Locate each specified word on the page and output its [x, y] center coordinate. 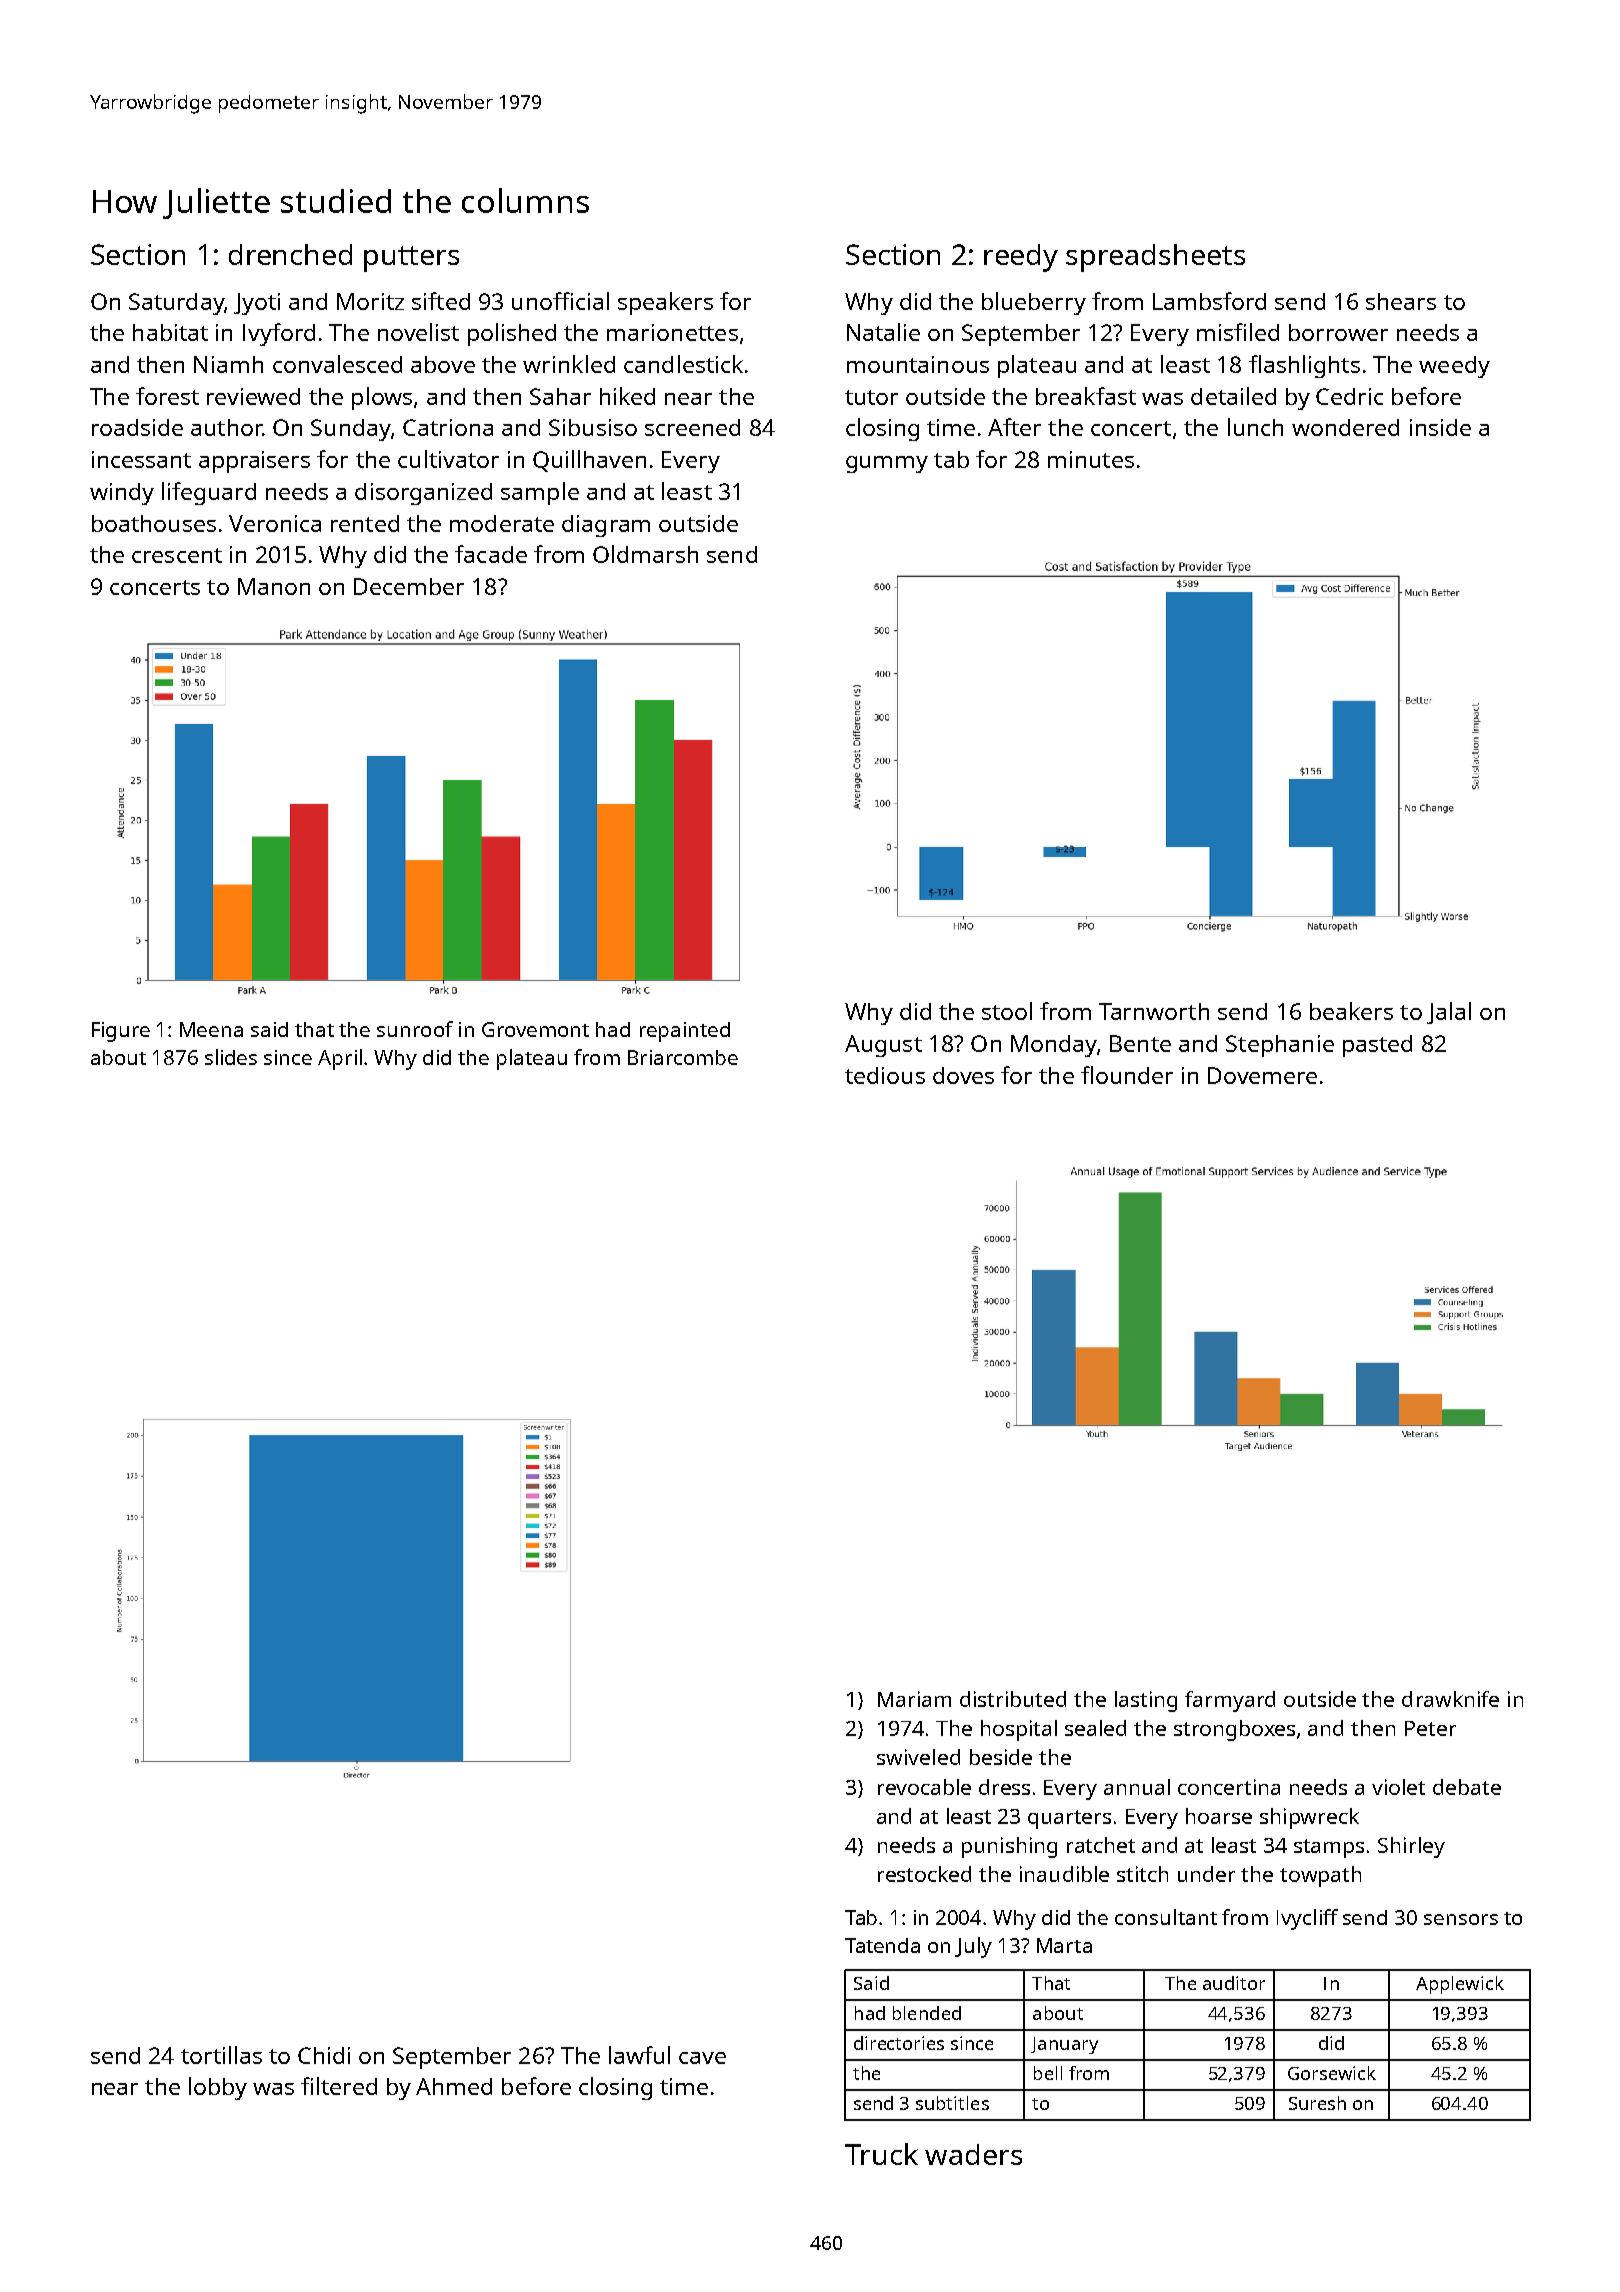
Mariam [914, 1699]
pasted [1377, 1046]
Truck [881, 2154]
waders [973, 2154]
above [443, 364]
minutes [1091, 459]
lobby [218, 2088]
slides [231, 1057]
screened [692, 427]
